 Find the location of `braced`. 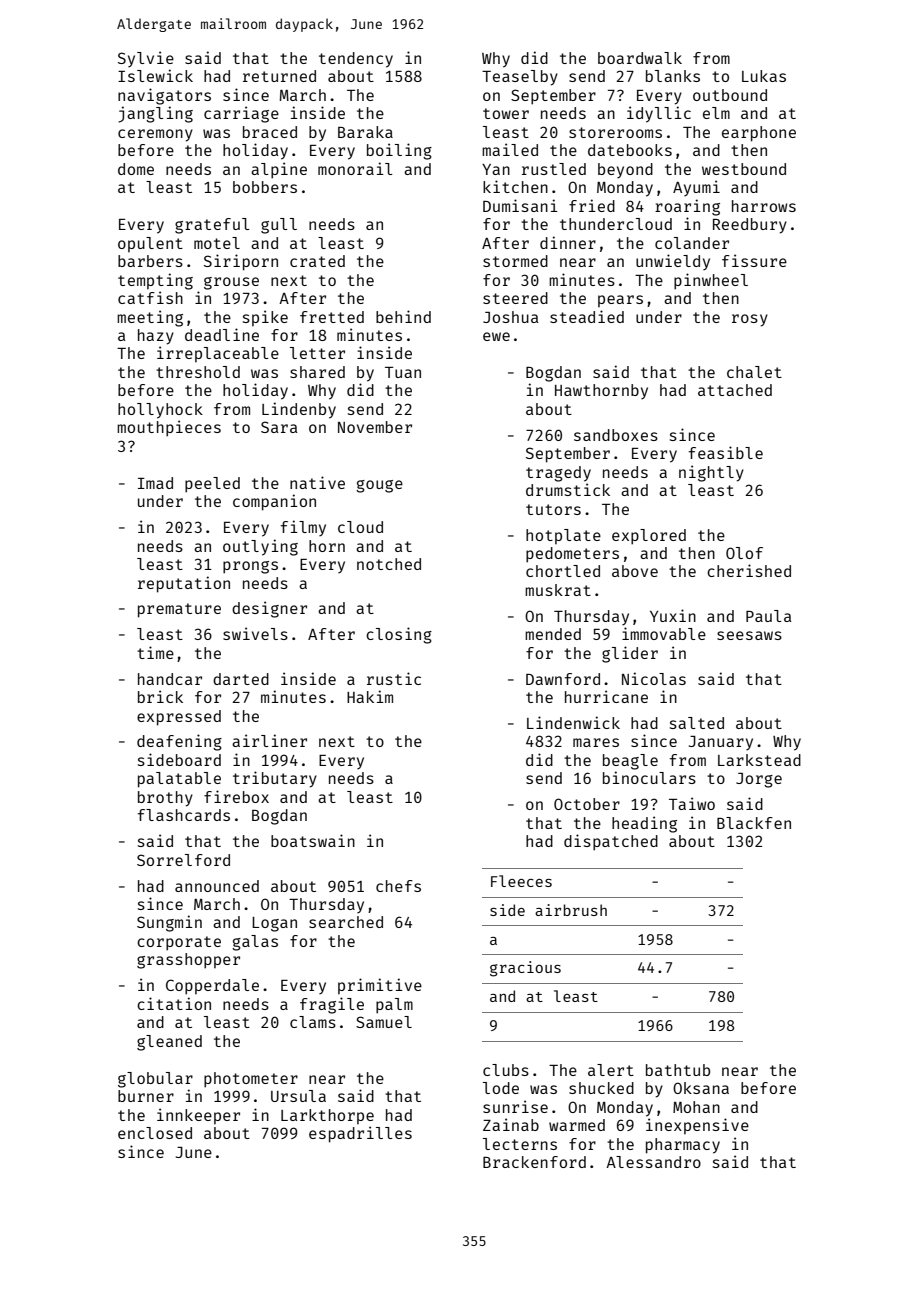

braced is located at coordinates (270, 132).
